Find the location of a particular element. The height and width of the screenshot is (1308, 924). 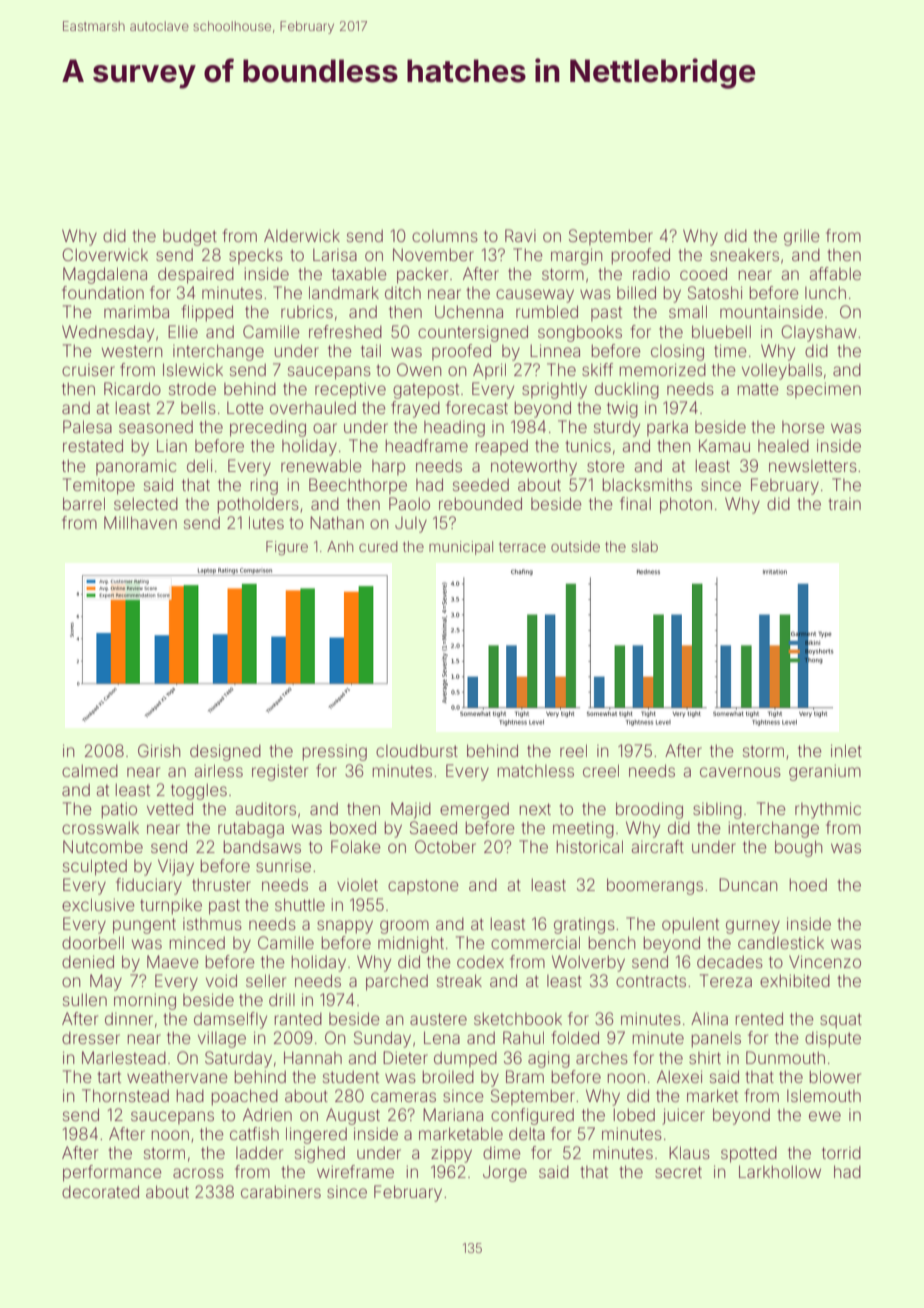

juicer is located at coordinates (683, 1116).
